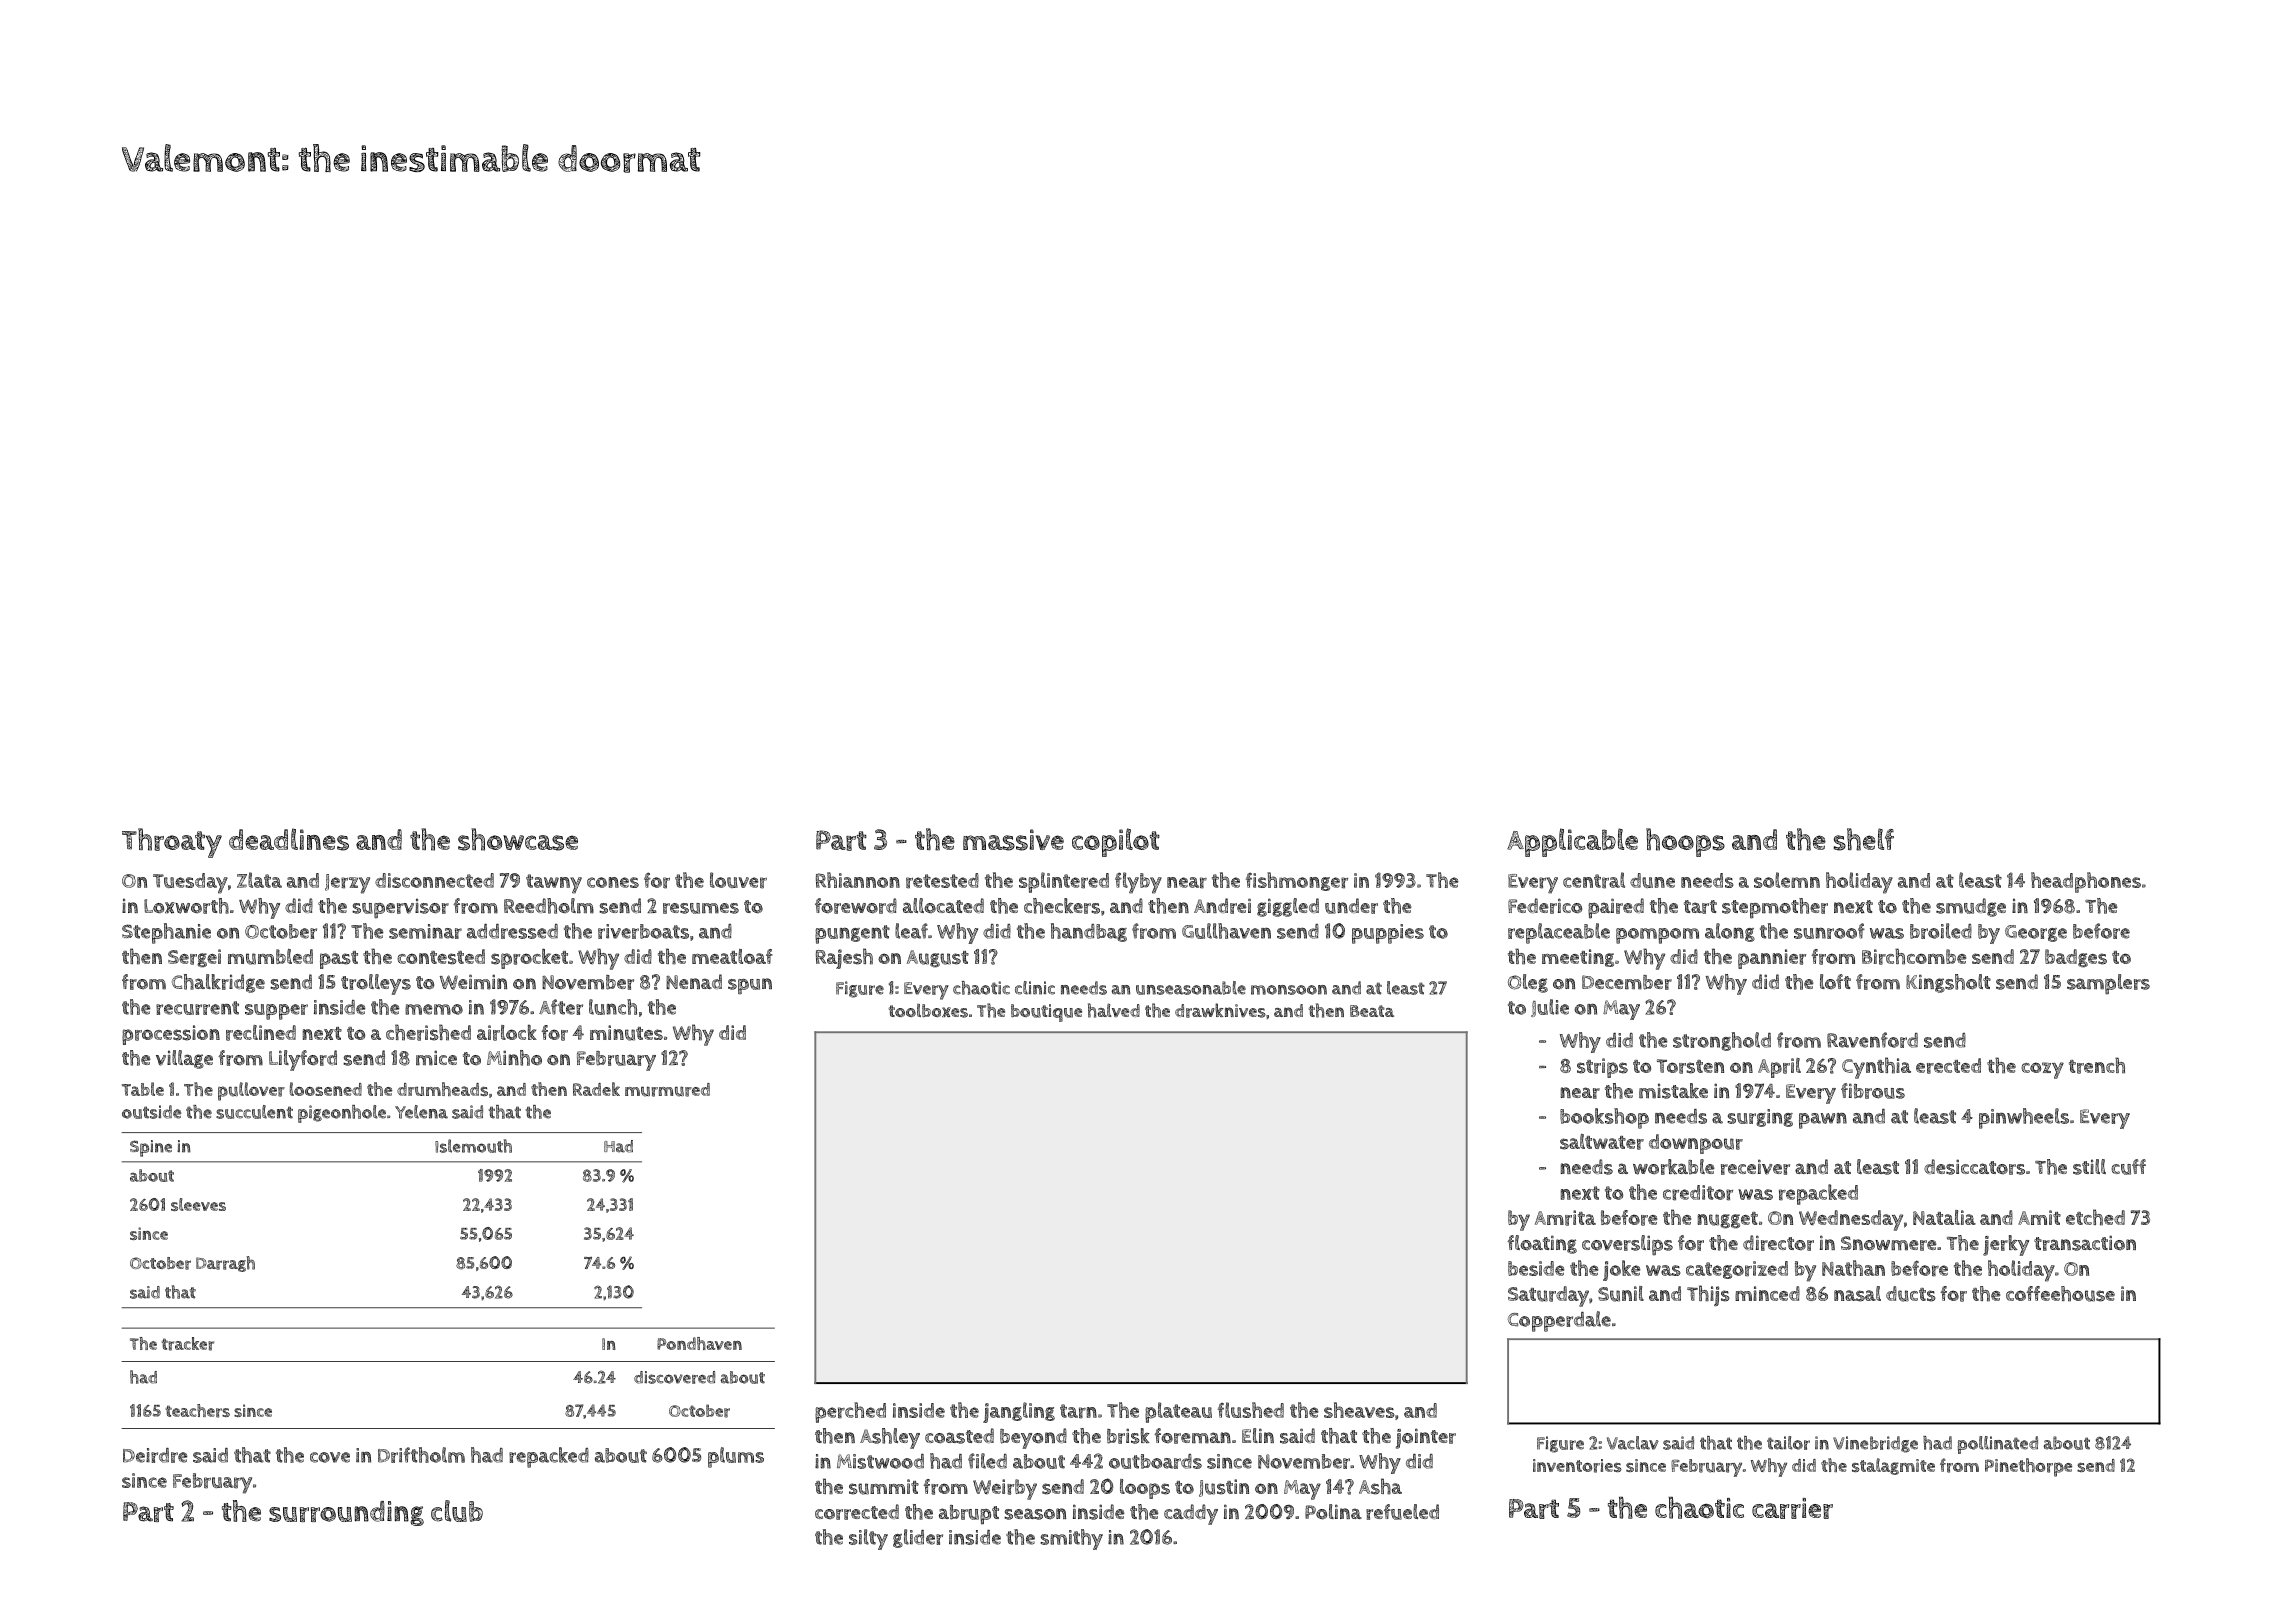 Image resolution: width=2282 pixels, height=1614 pixels. Describe the element at coordinates (1698, 1193) in the page. I see `creditor` at that location.
